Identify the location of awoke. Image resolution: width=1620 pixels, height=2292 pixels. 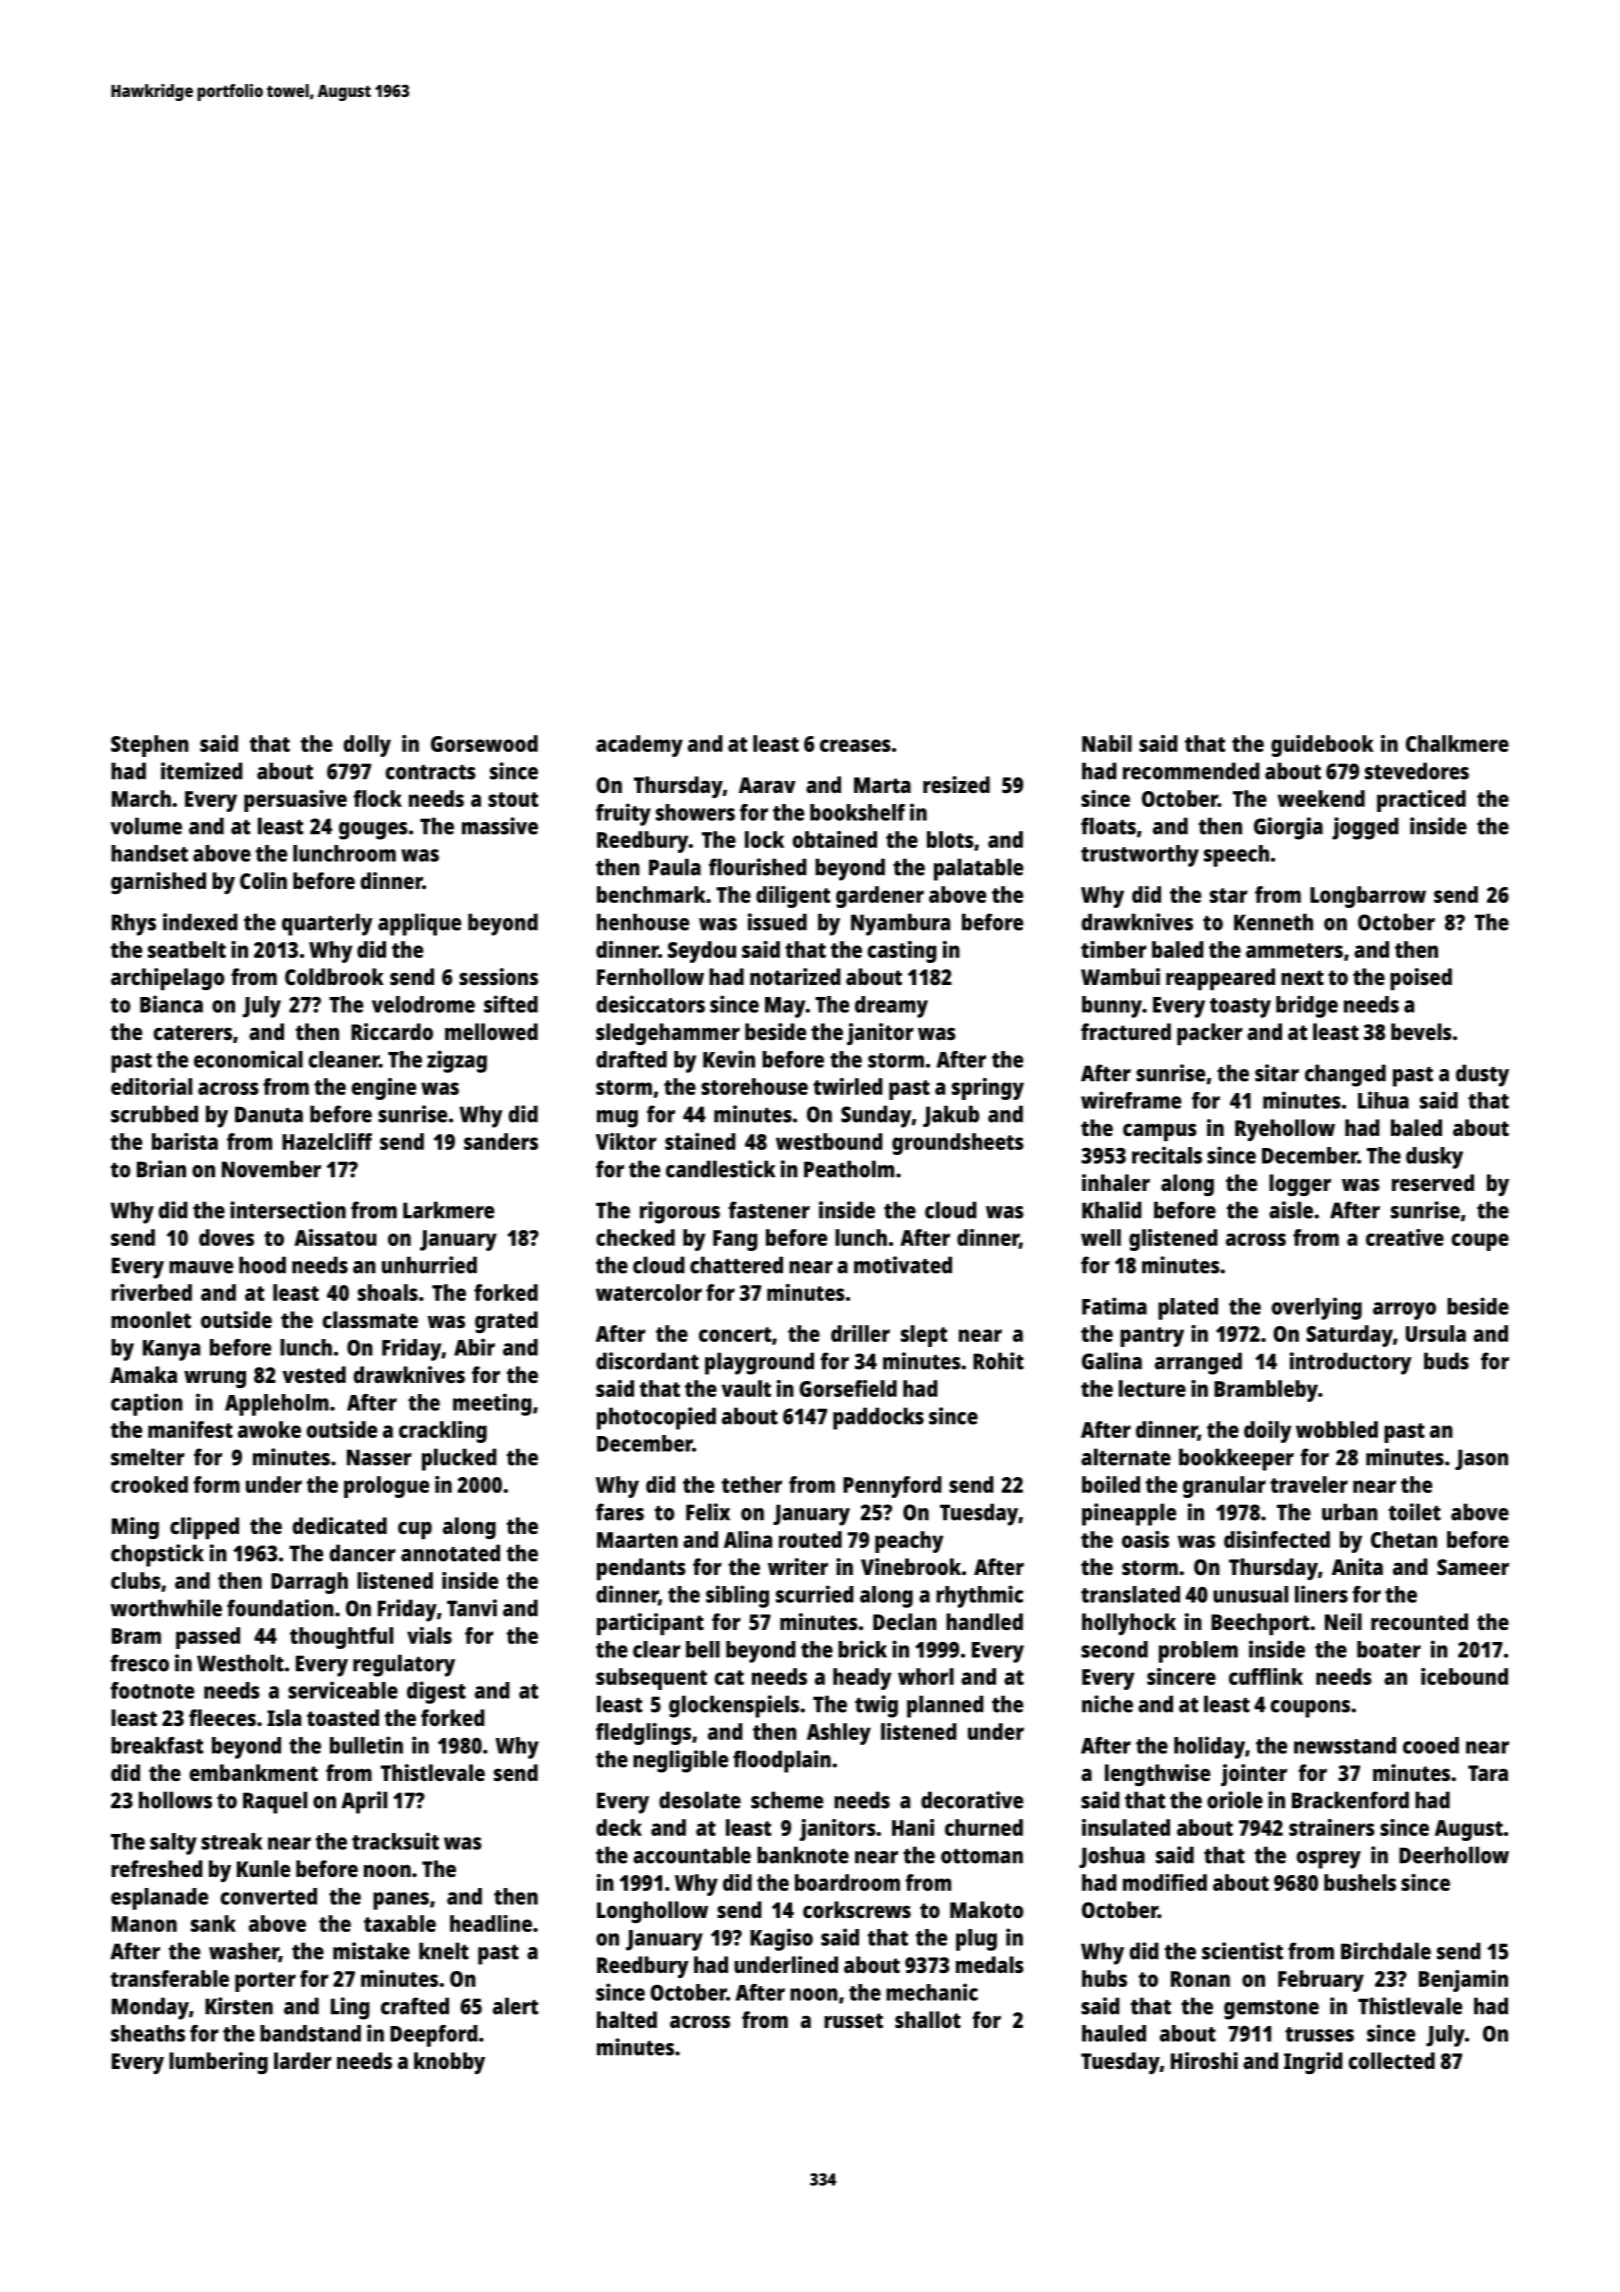
(269, 1429).
